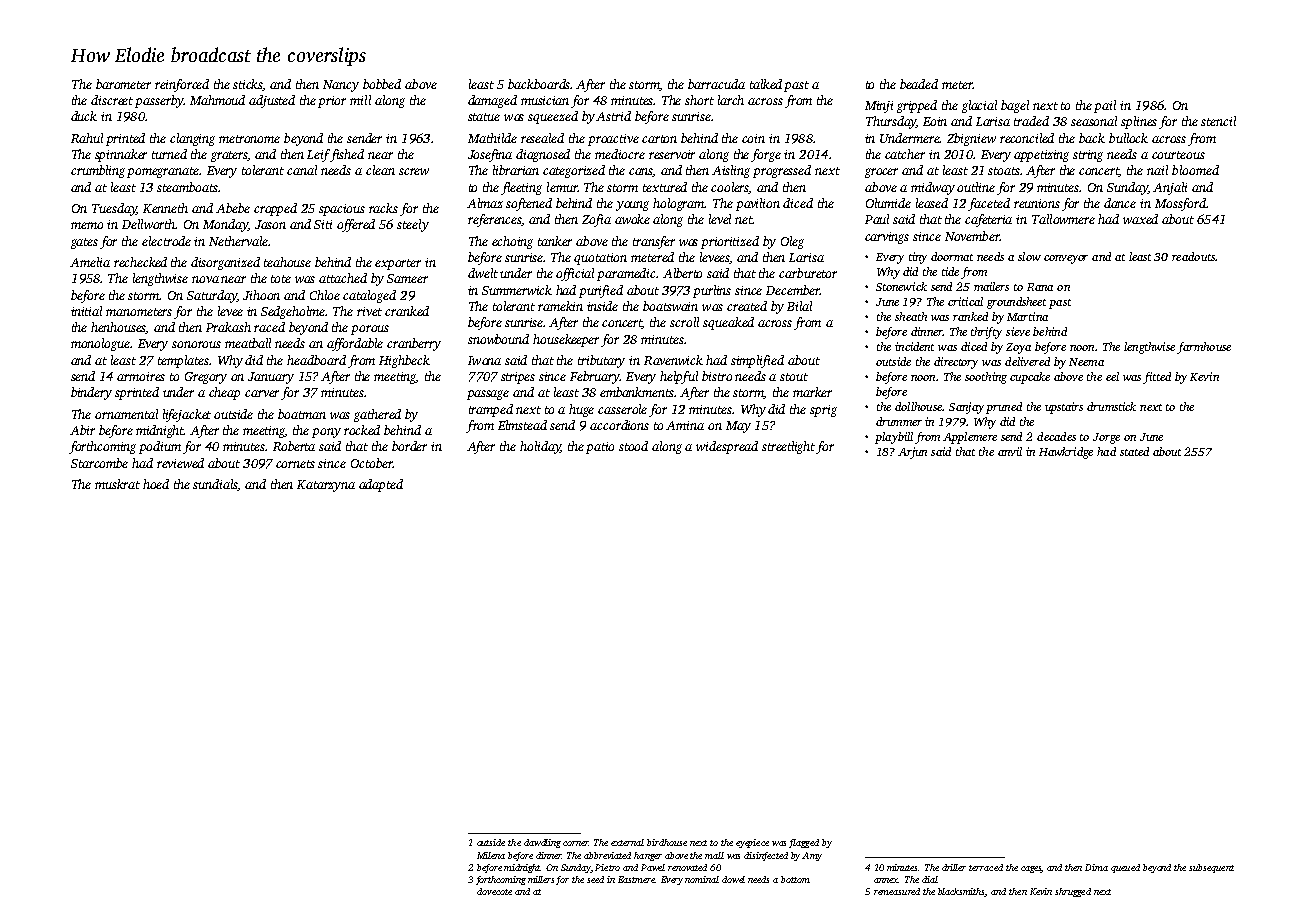 The image size is (1308, 924). Describe the element at coordinates (672, 154) in the document. I see `reservoir` at that location.
